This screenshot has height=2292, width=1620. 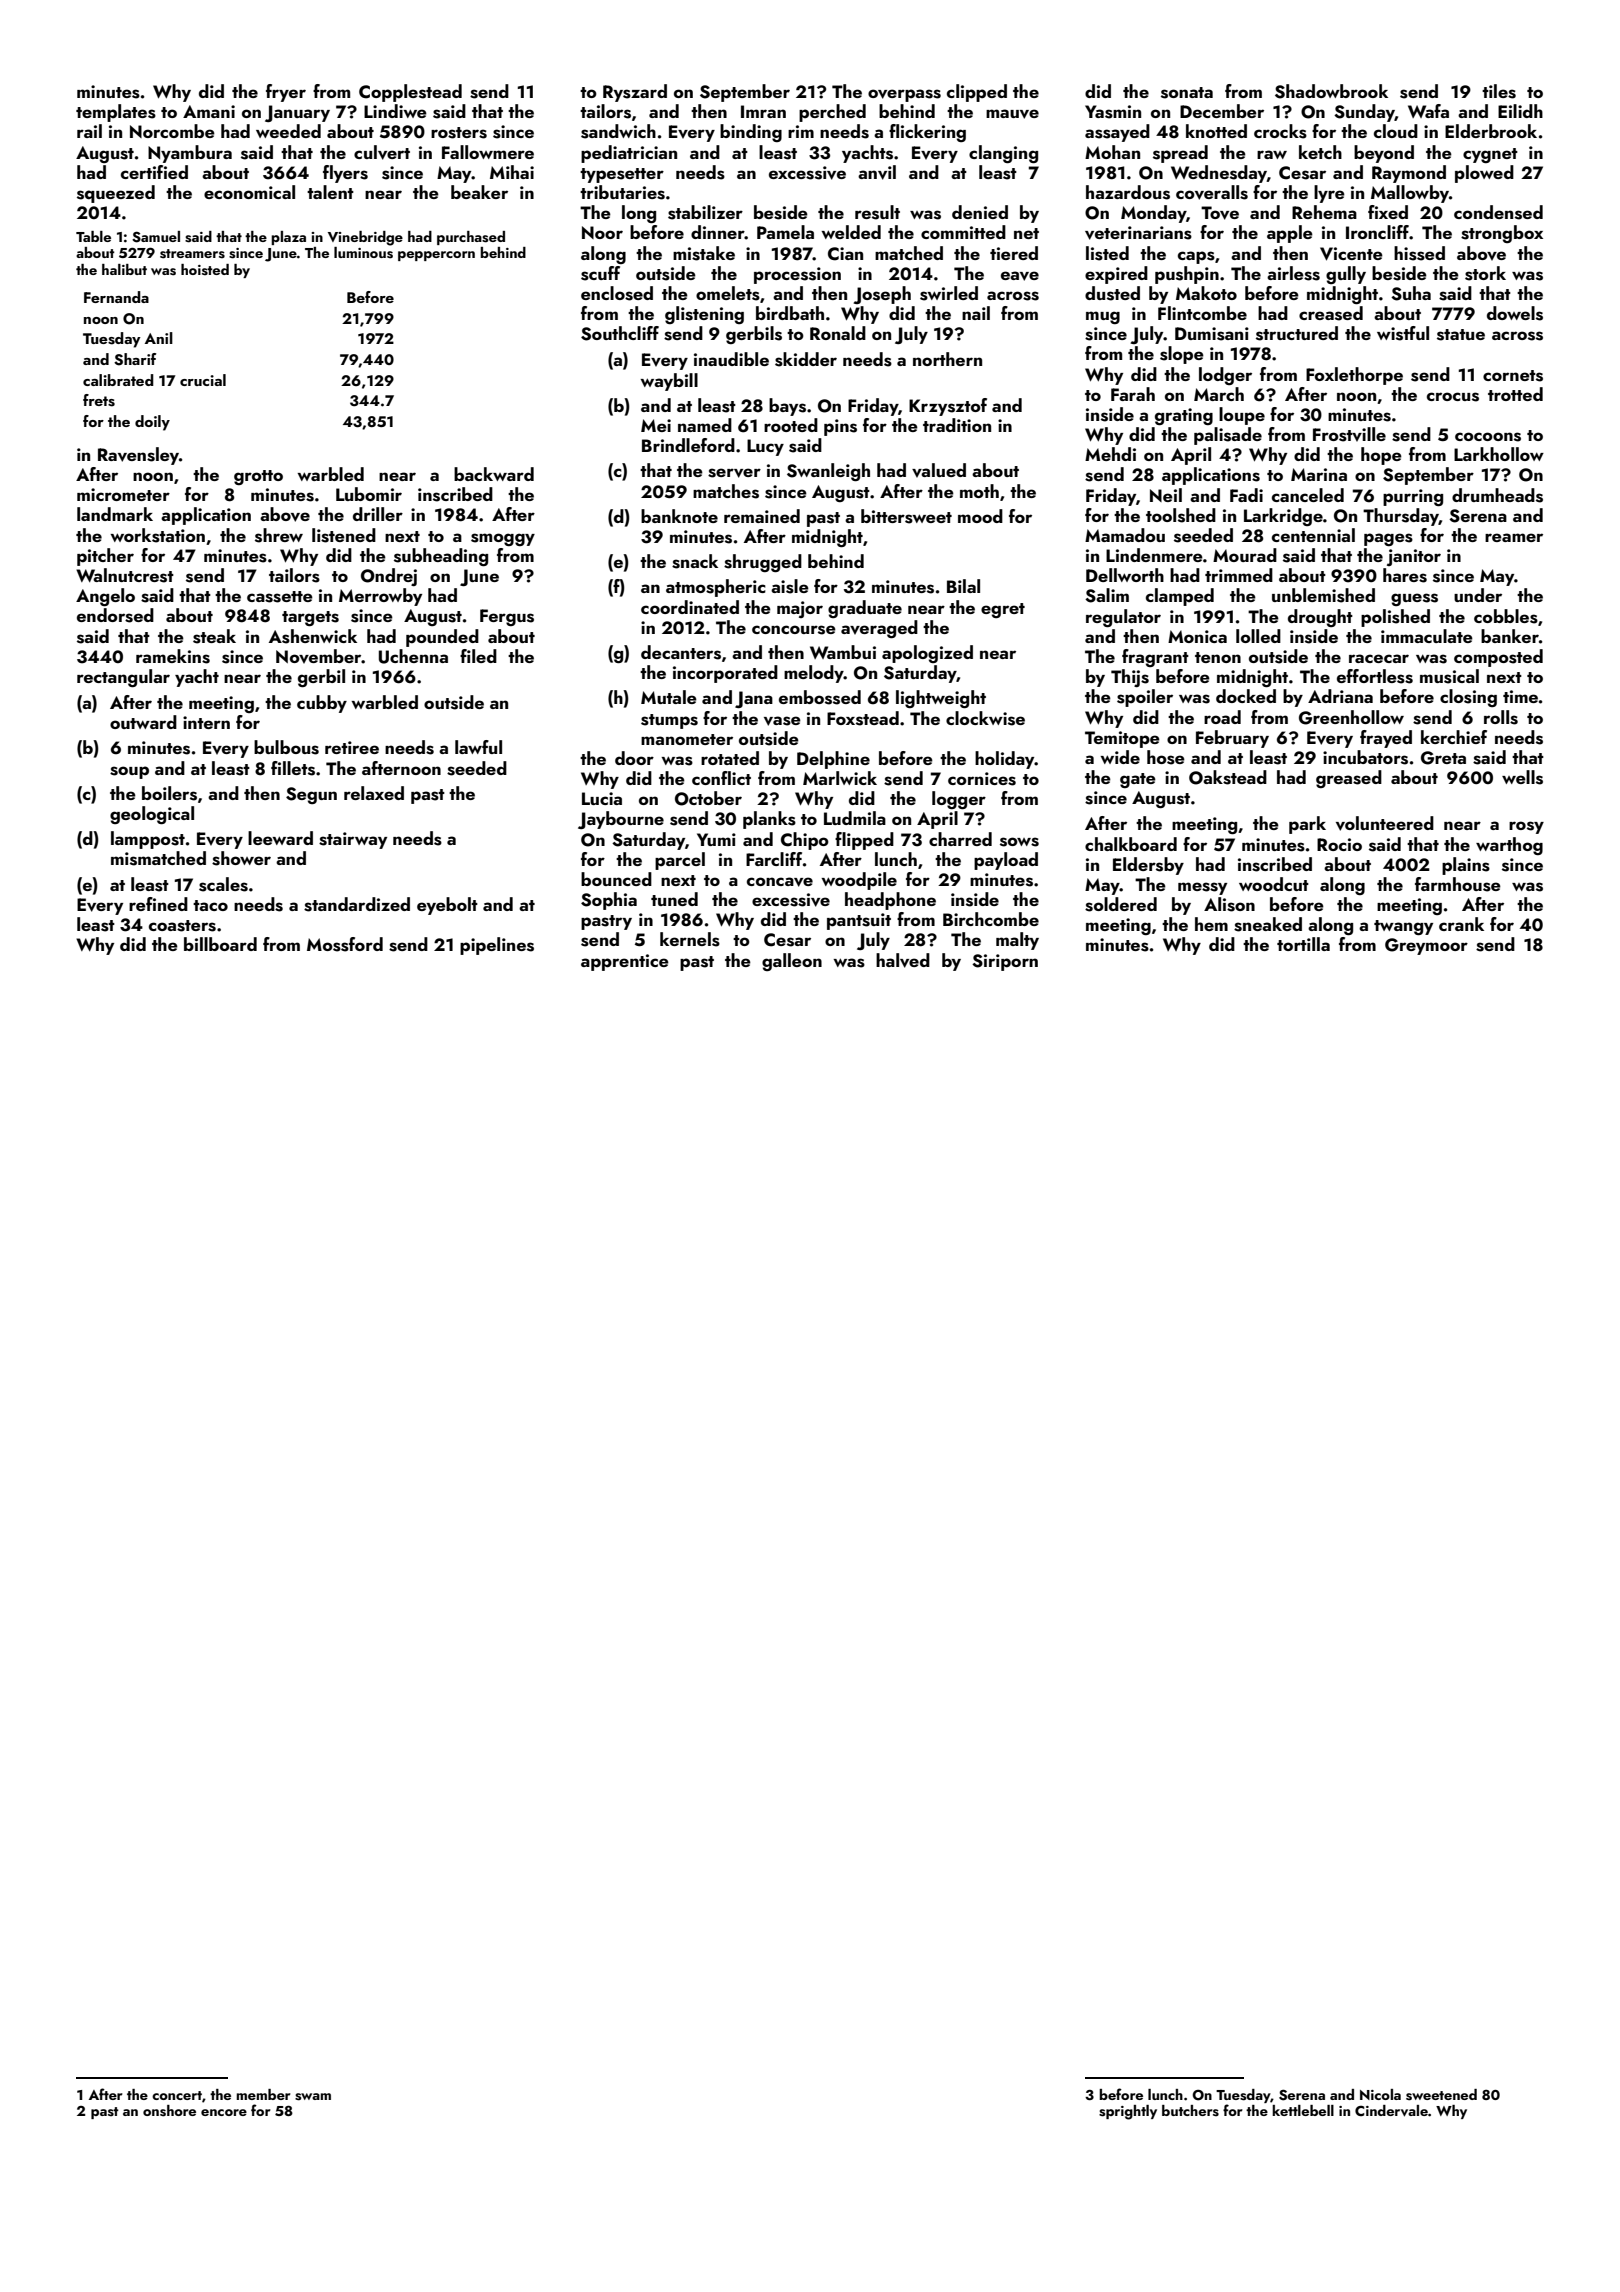 What do you see at coordinates (263, 2094) in the screenshot?
I see `member` at bounding box center [263, 2094].
